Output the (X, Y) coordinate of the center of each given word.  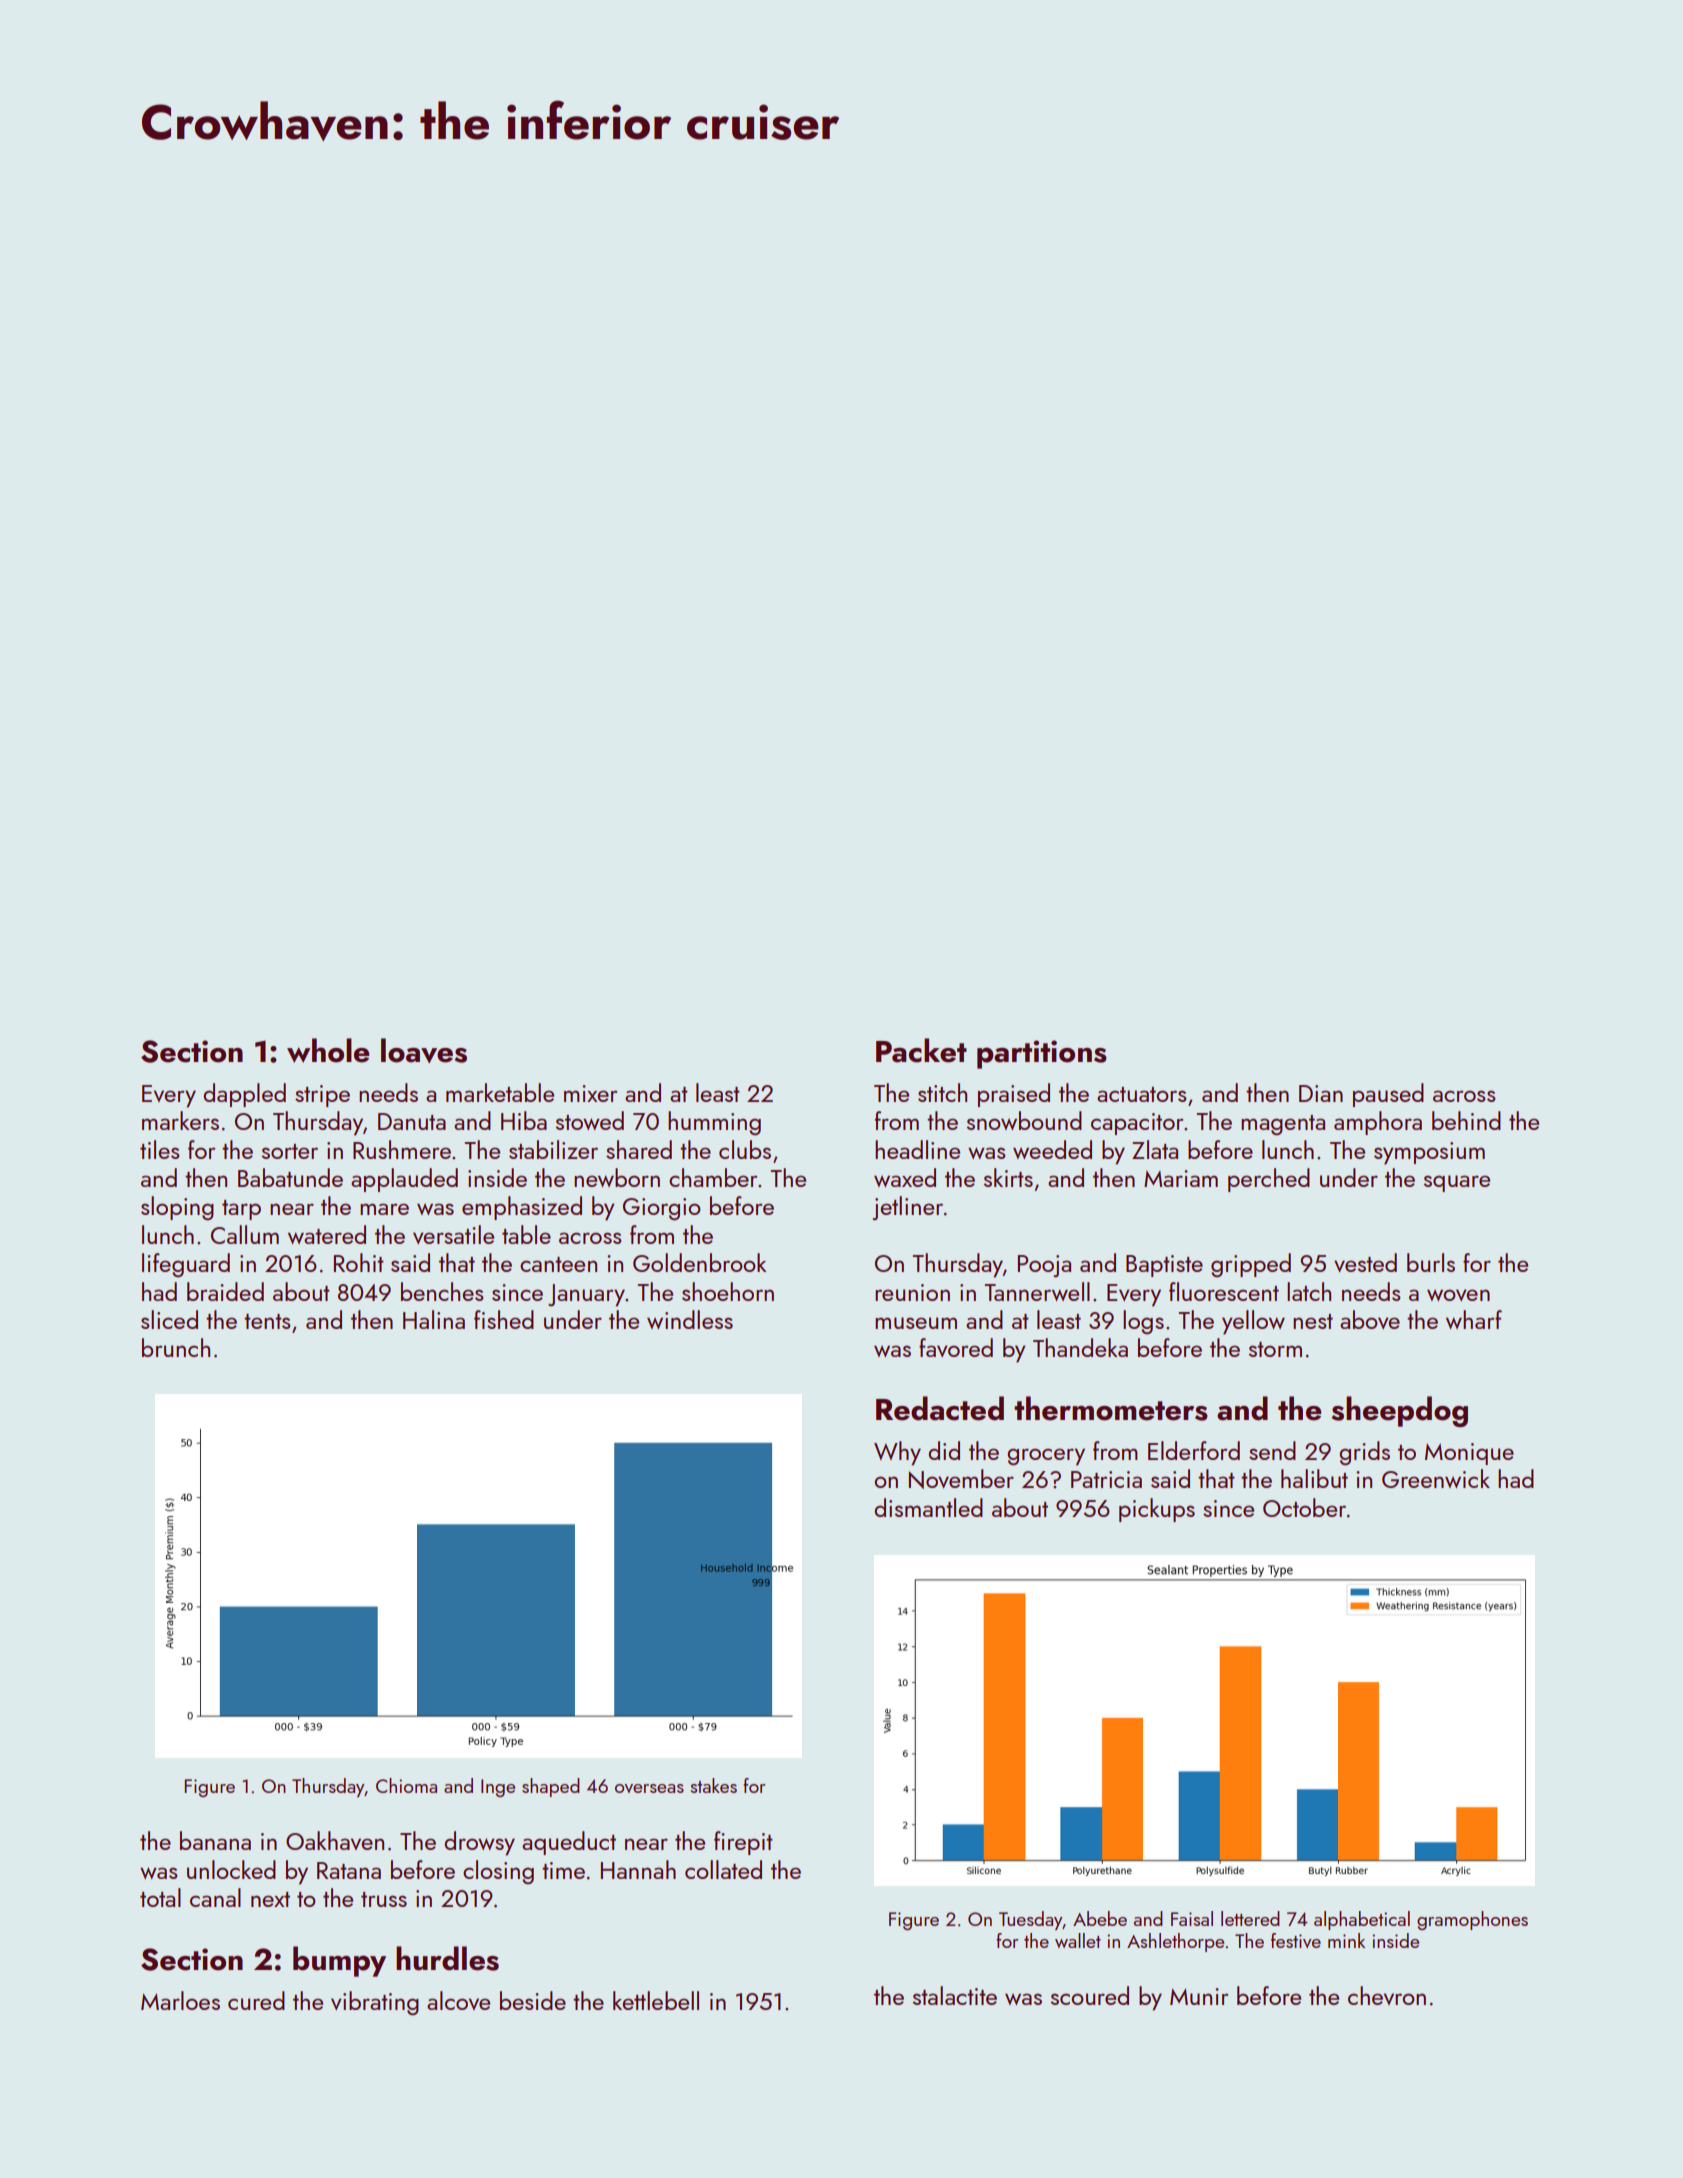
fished (504, 1319)
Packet (921, 1050)
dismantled (928, 1507)
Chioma (406, 1785)
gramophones (1472, 1920)
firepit (743, 1843)
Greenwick (1436, 1478)
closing (498, 1872)
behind (1466, 1120)
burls (1431, 1262)
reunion (912, 1292)
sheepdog (1400, 1411)
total (160, 1897)
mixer (590, 1093)
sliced (169, 1319)
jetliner (907, 1208)
